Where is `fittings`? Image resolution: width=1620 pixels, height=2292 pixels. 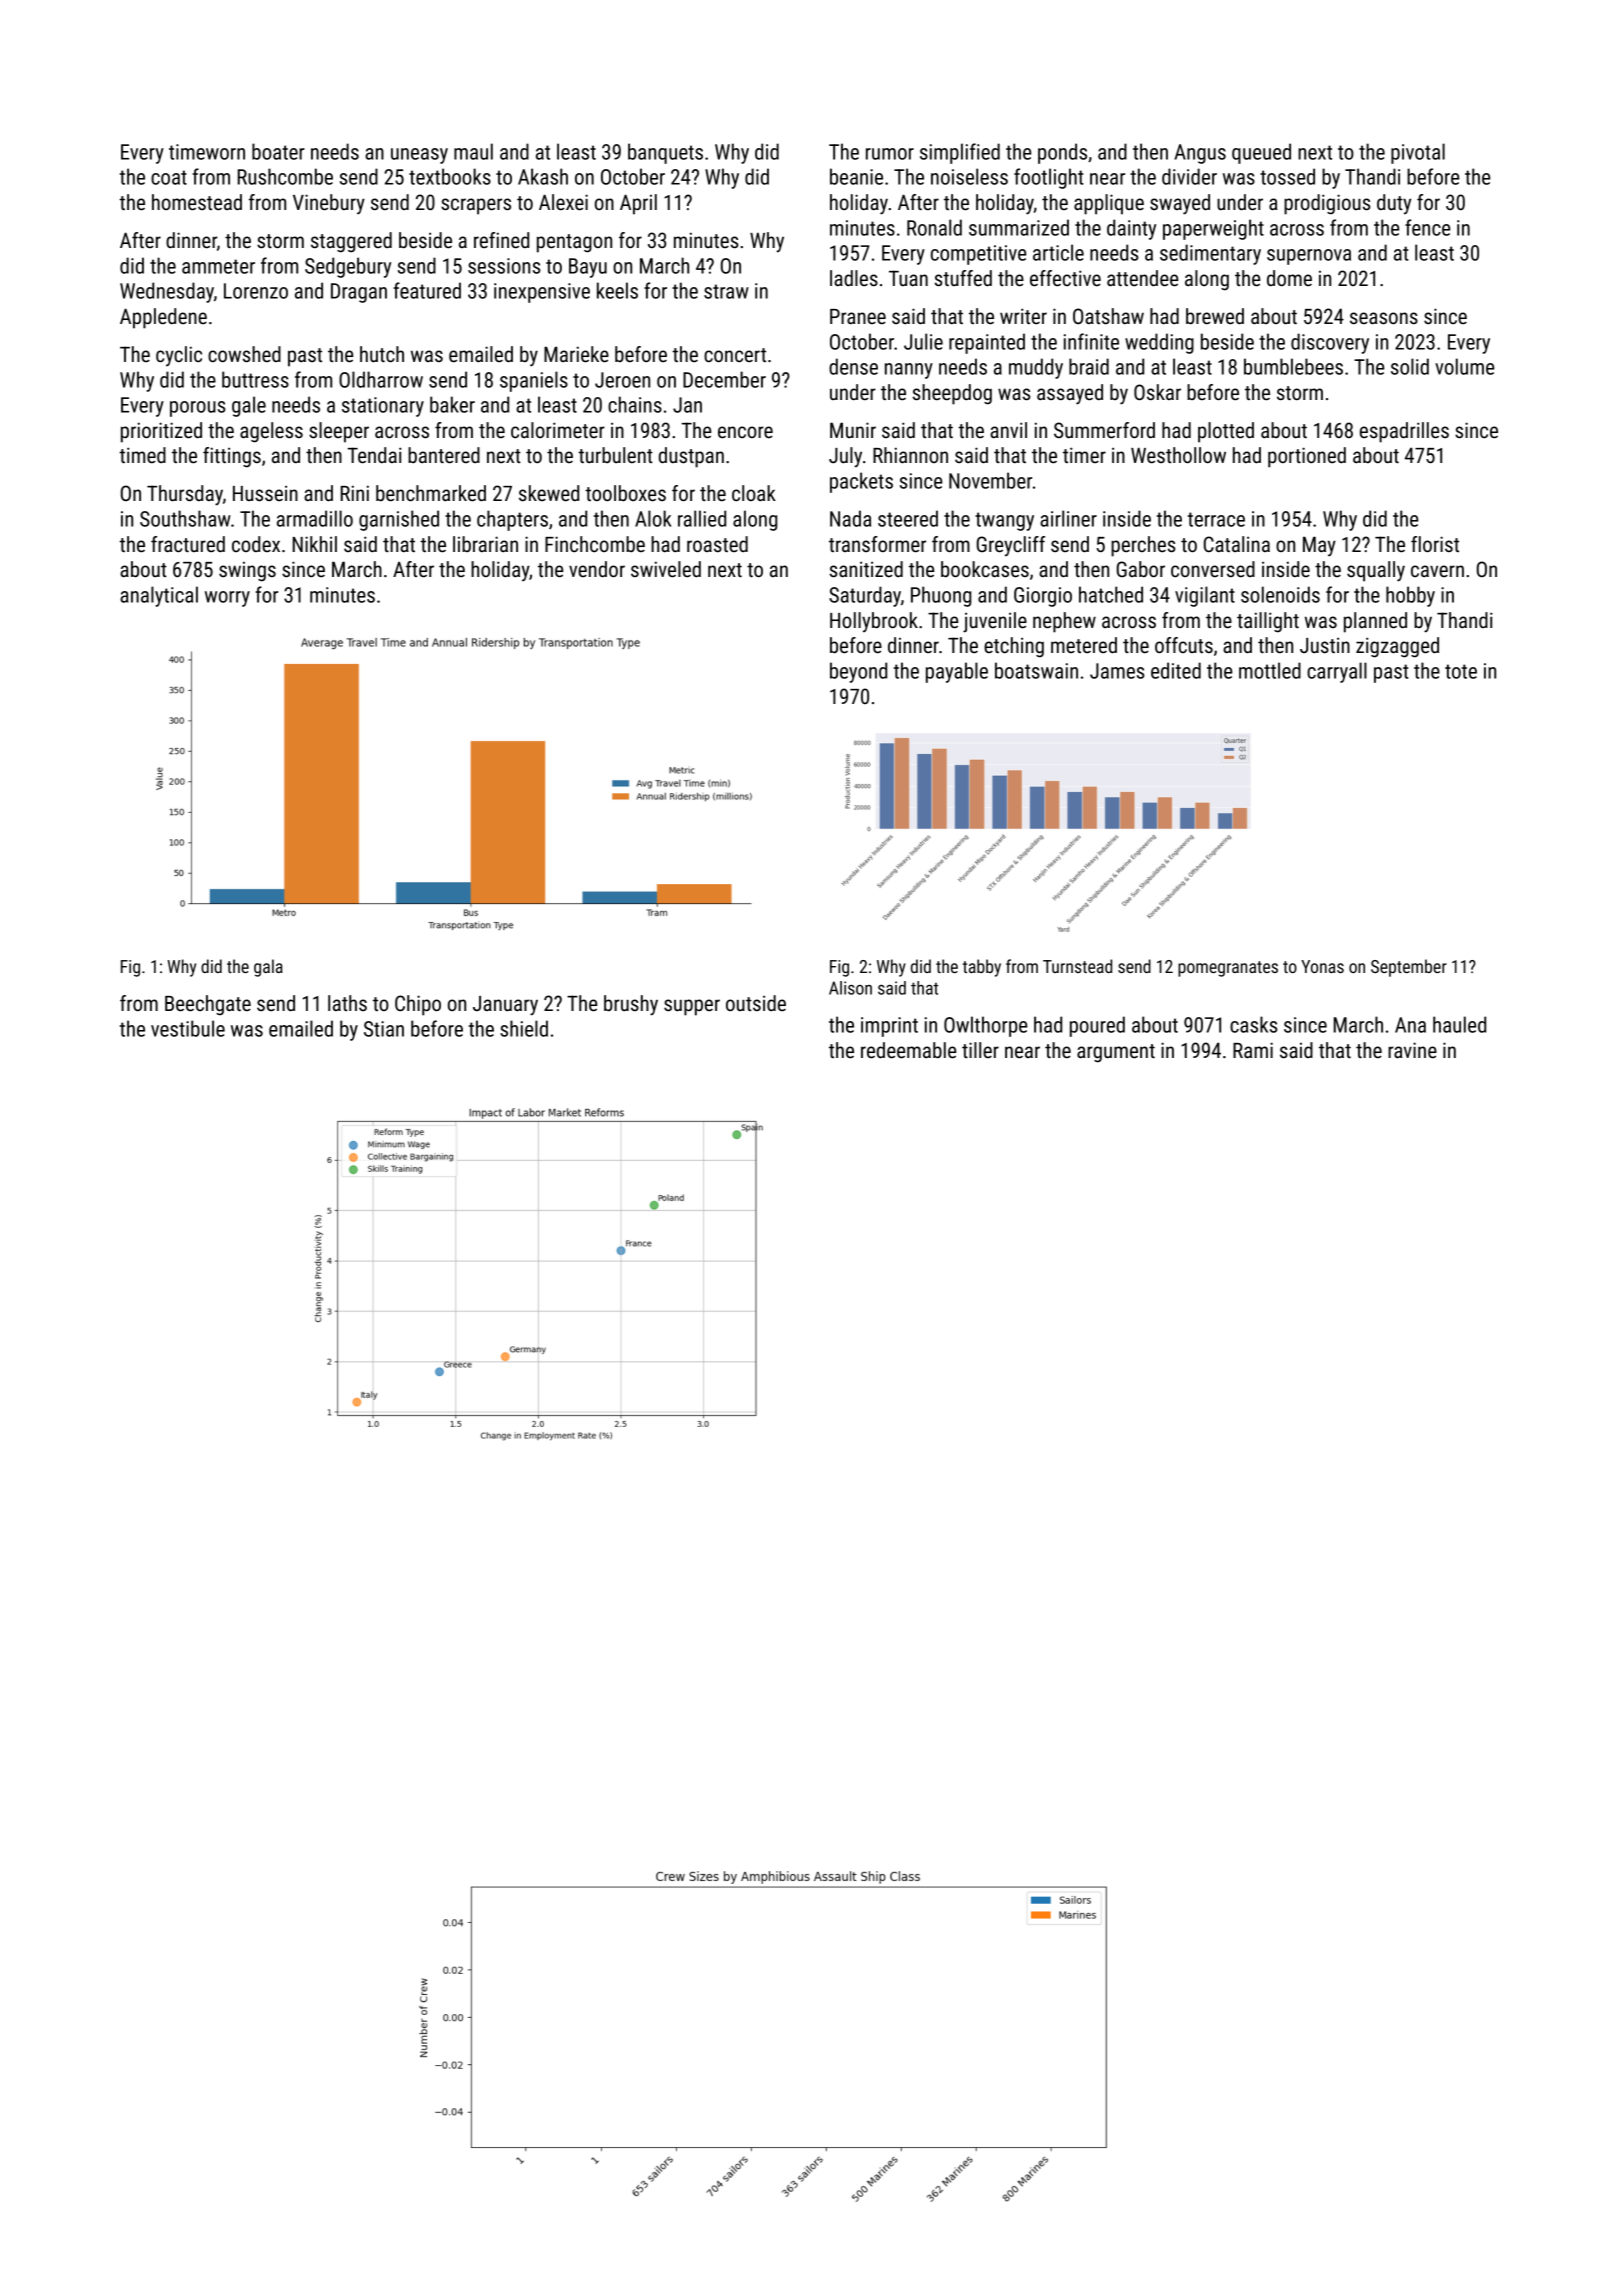
fittings is located at coordinates (232, 457).
